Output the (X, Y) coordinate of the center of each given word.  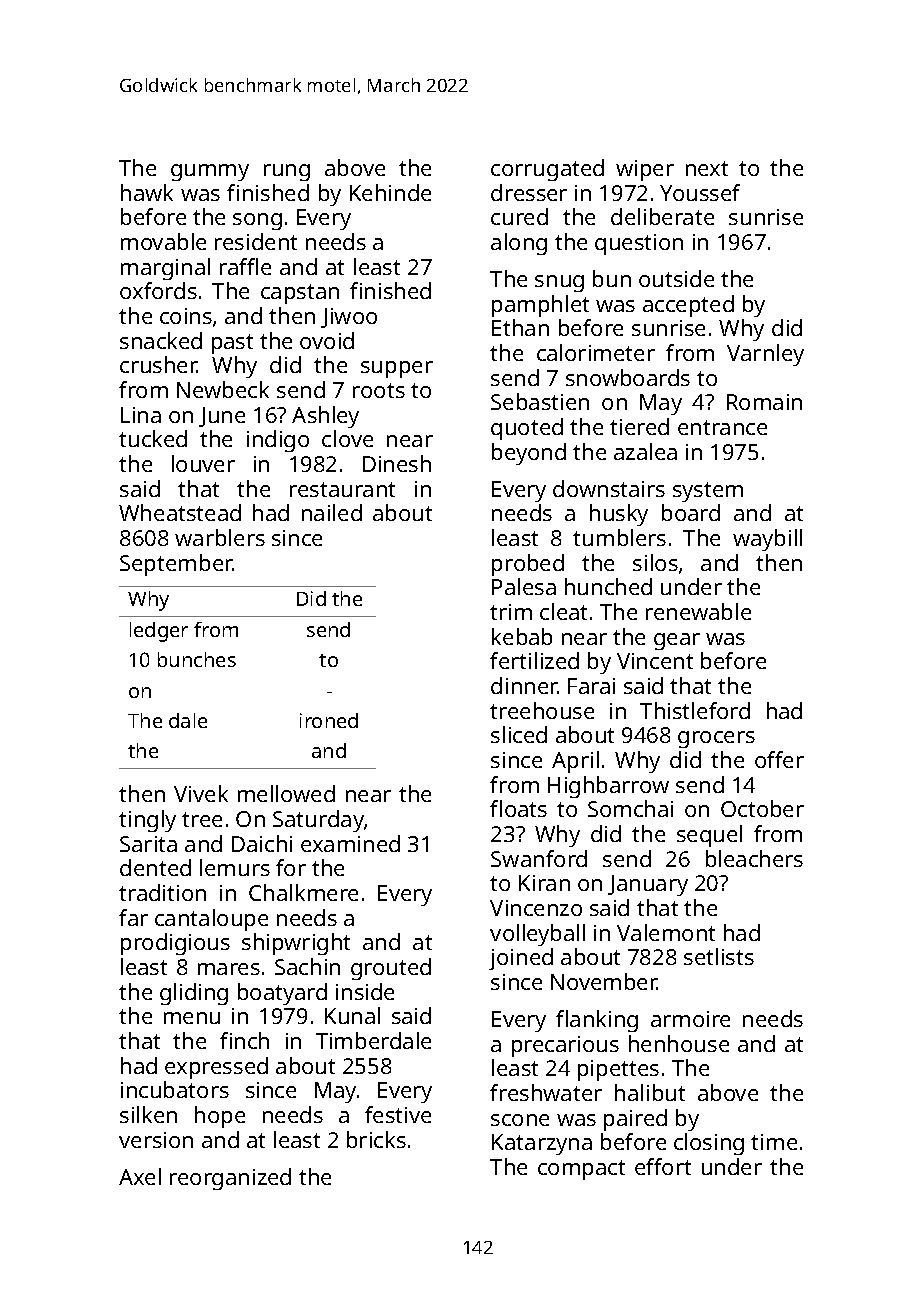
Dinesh (397, 463)
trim (511, 612)
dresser (529, 192)
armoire (690, 1019)
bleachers (754, 858)
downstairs (609, 488)
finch (244, 1040)
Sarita (148, 844)
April (575, 762)
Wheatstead (180, 512)
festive (398, 1114)
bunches (197, 659)
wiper (645, 170)
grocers (716, 739)
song (257, 221)
